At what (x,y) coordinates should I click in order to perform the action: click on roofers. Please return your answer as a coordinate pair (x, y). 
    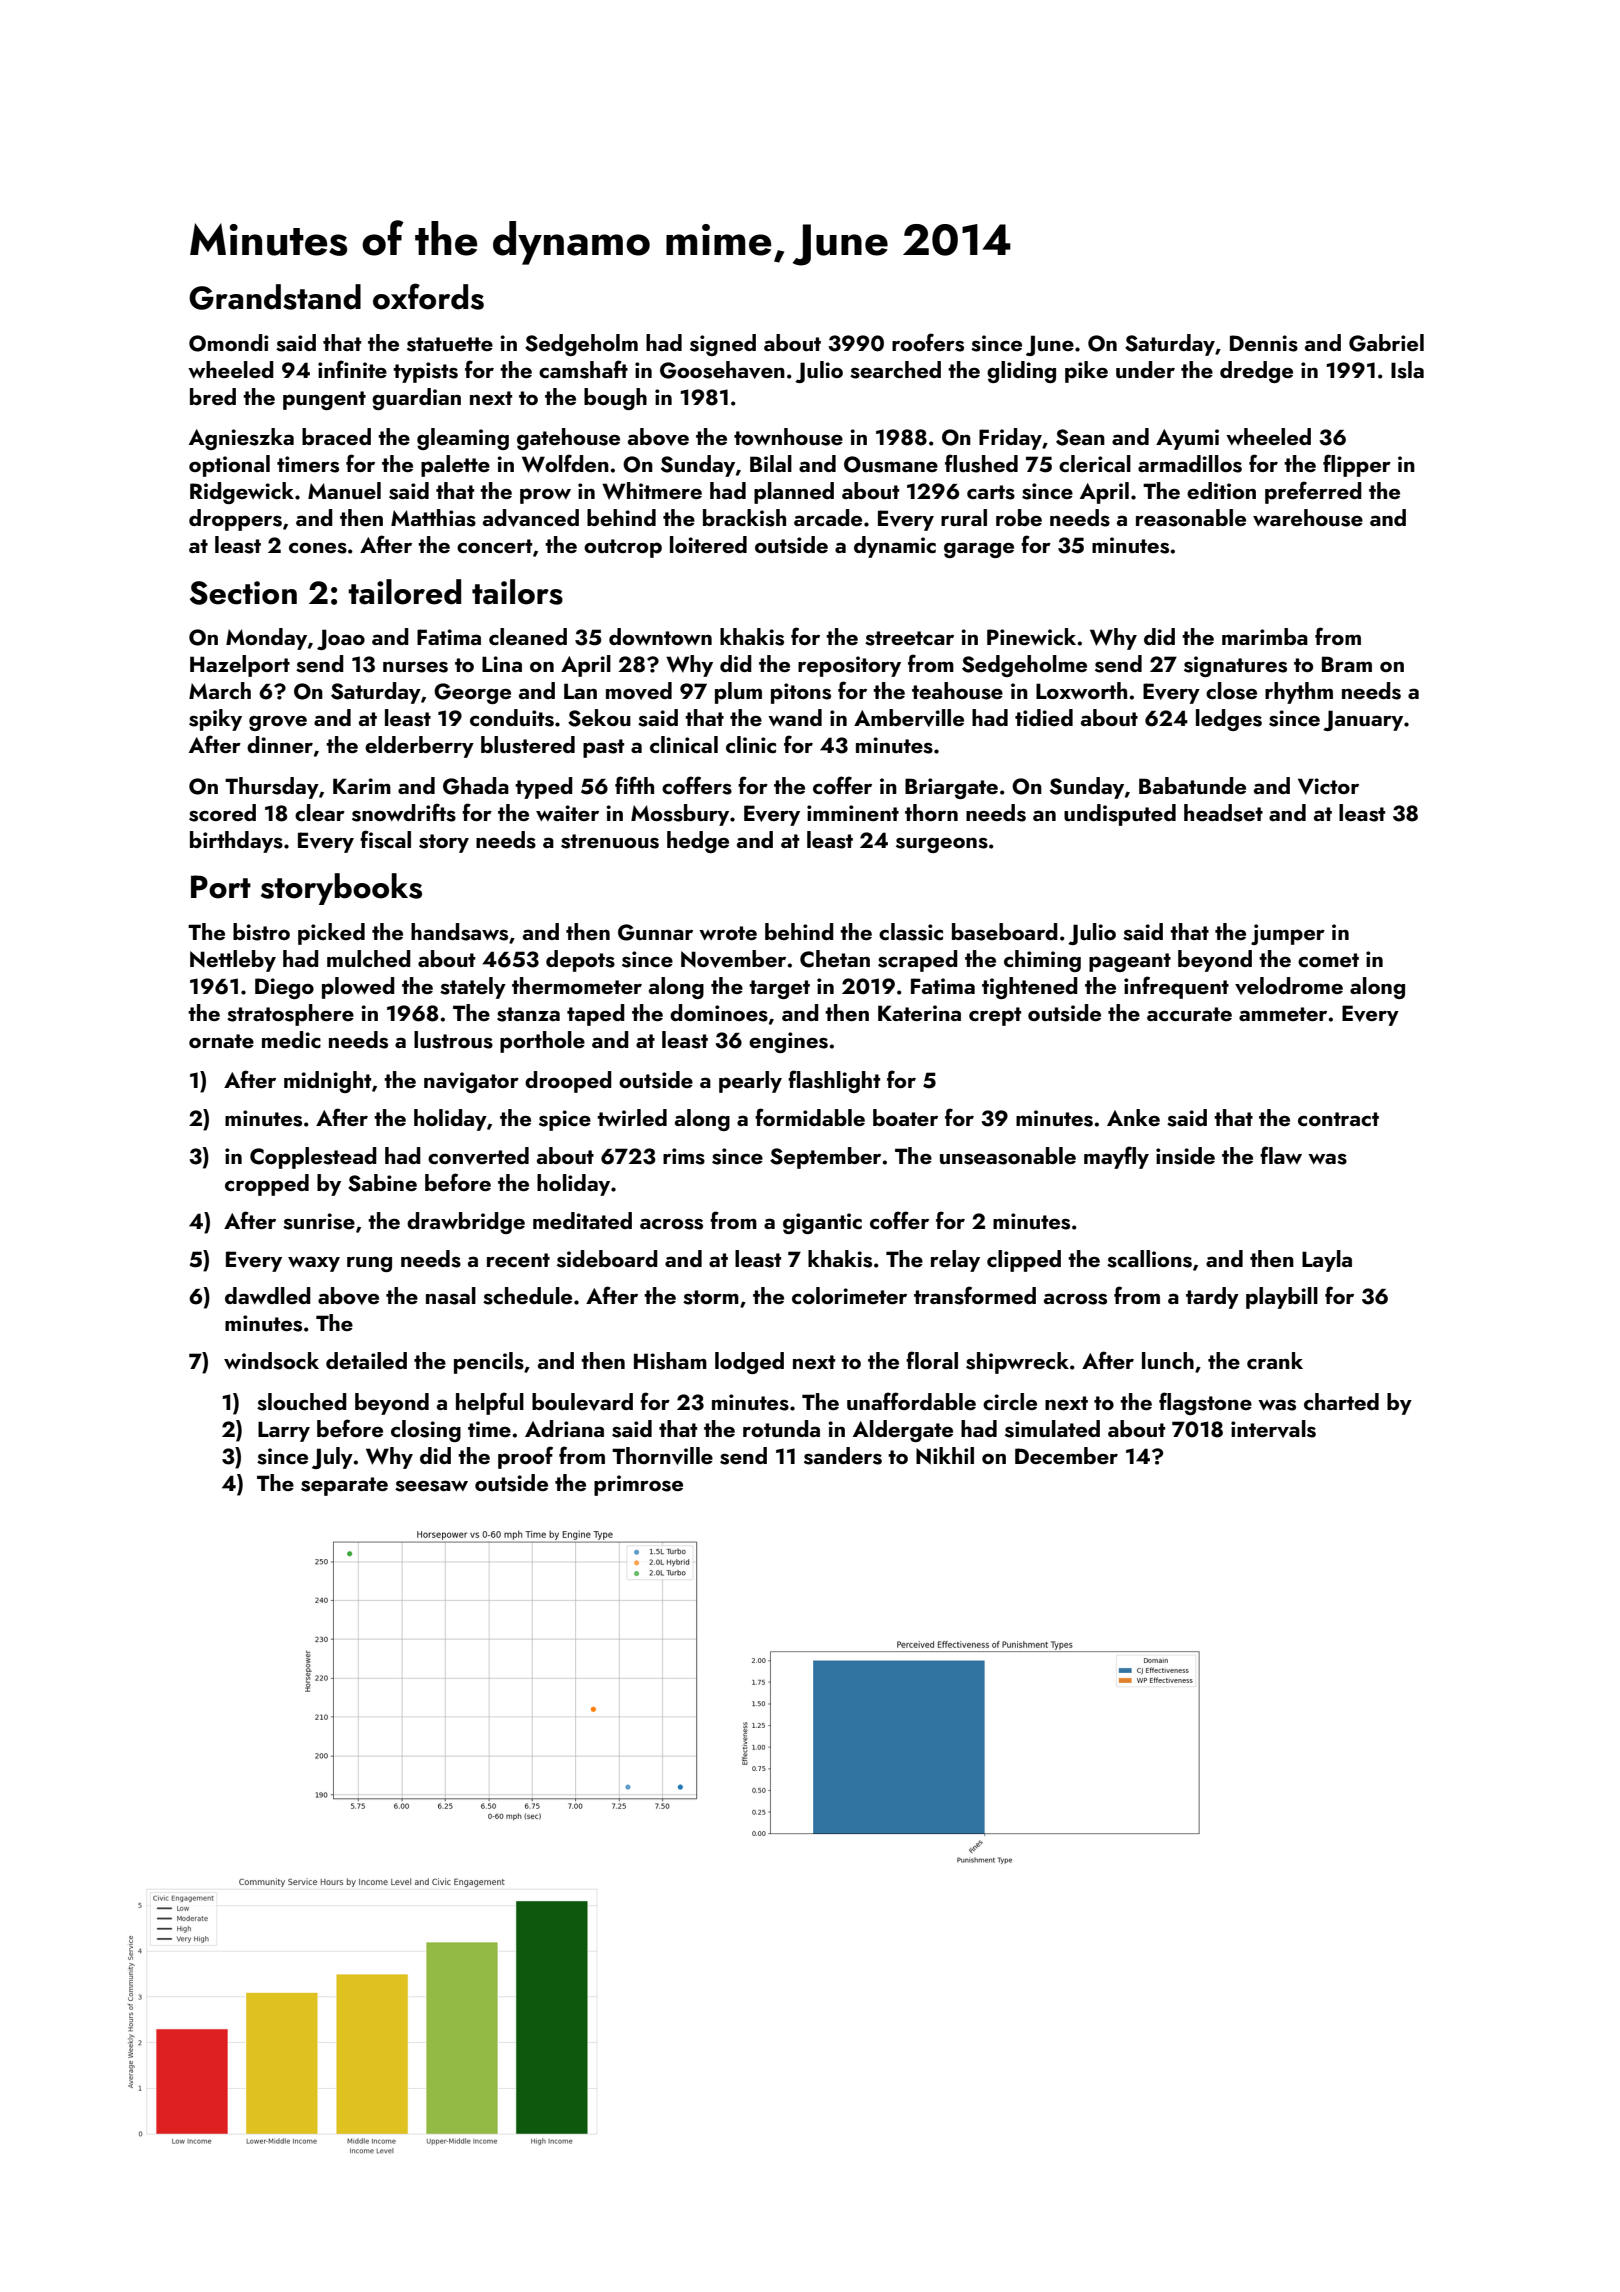
    Looking at the image, I should click on (928, 342).
